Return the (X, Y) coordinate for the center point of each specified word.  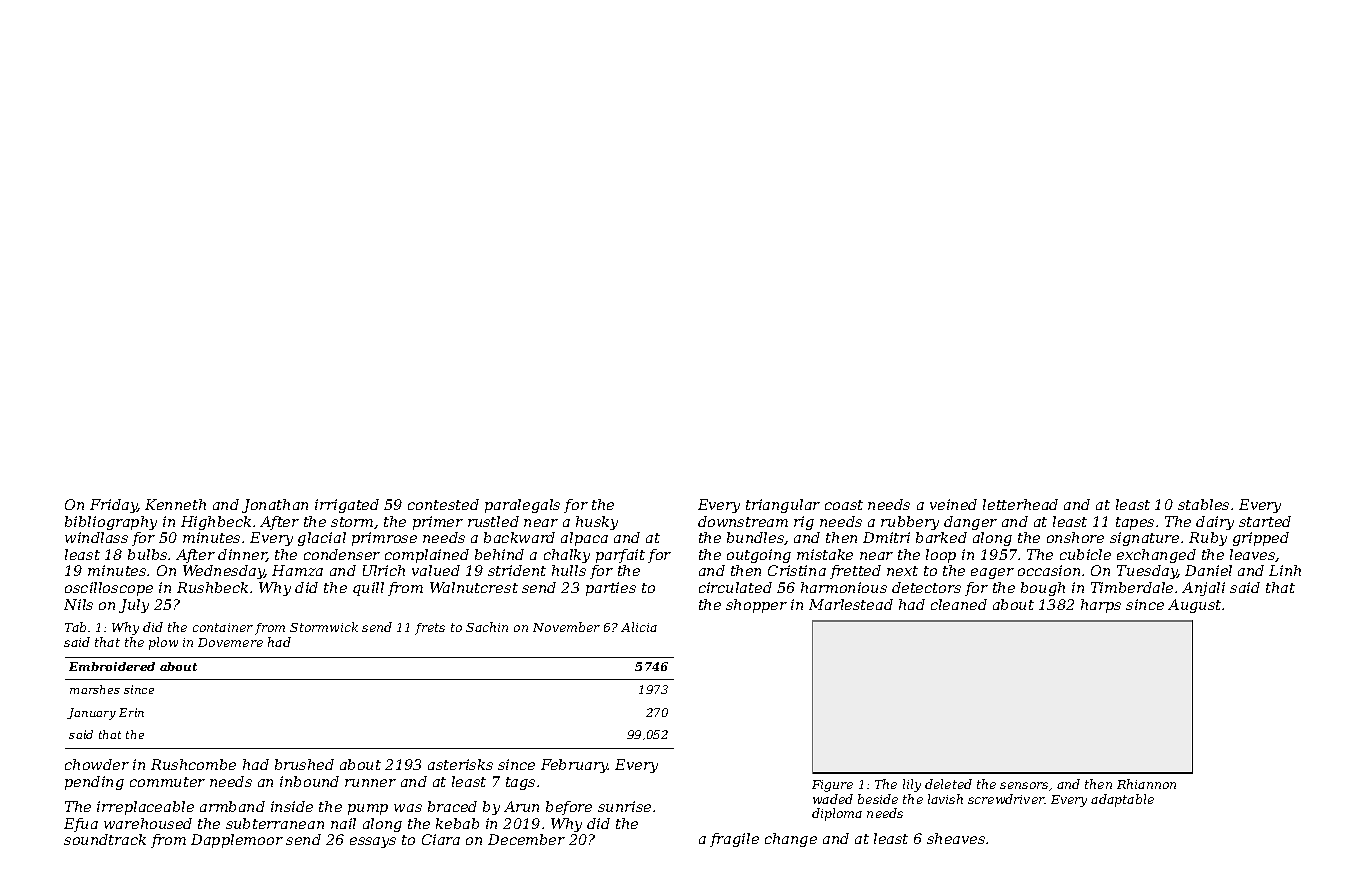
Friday (114, 506)
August (1194, 606)
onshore (1075, 537)
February (574, 766)
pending (94, 783)
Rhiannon (1146, 784)
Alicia (639, 627)
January (91, 714)
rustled (493, 521)
